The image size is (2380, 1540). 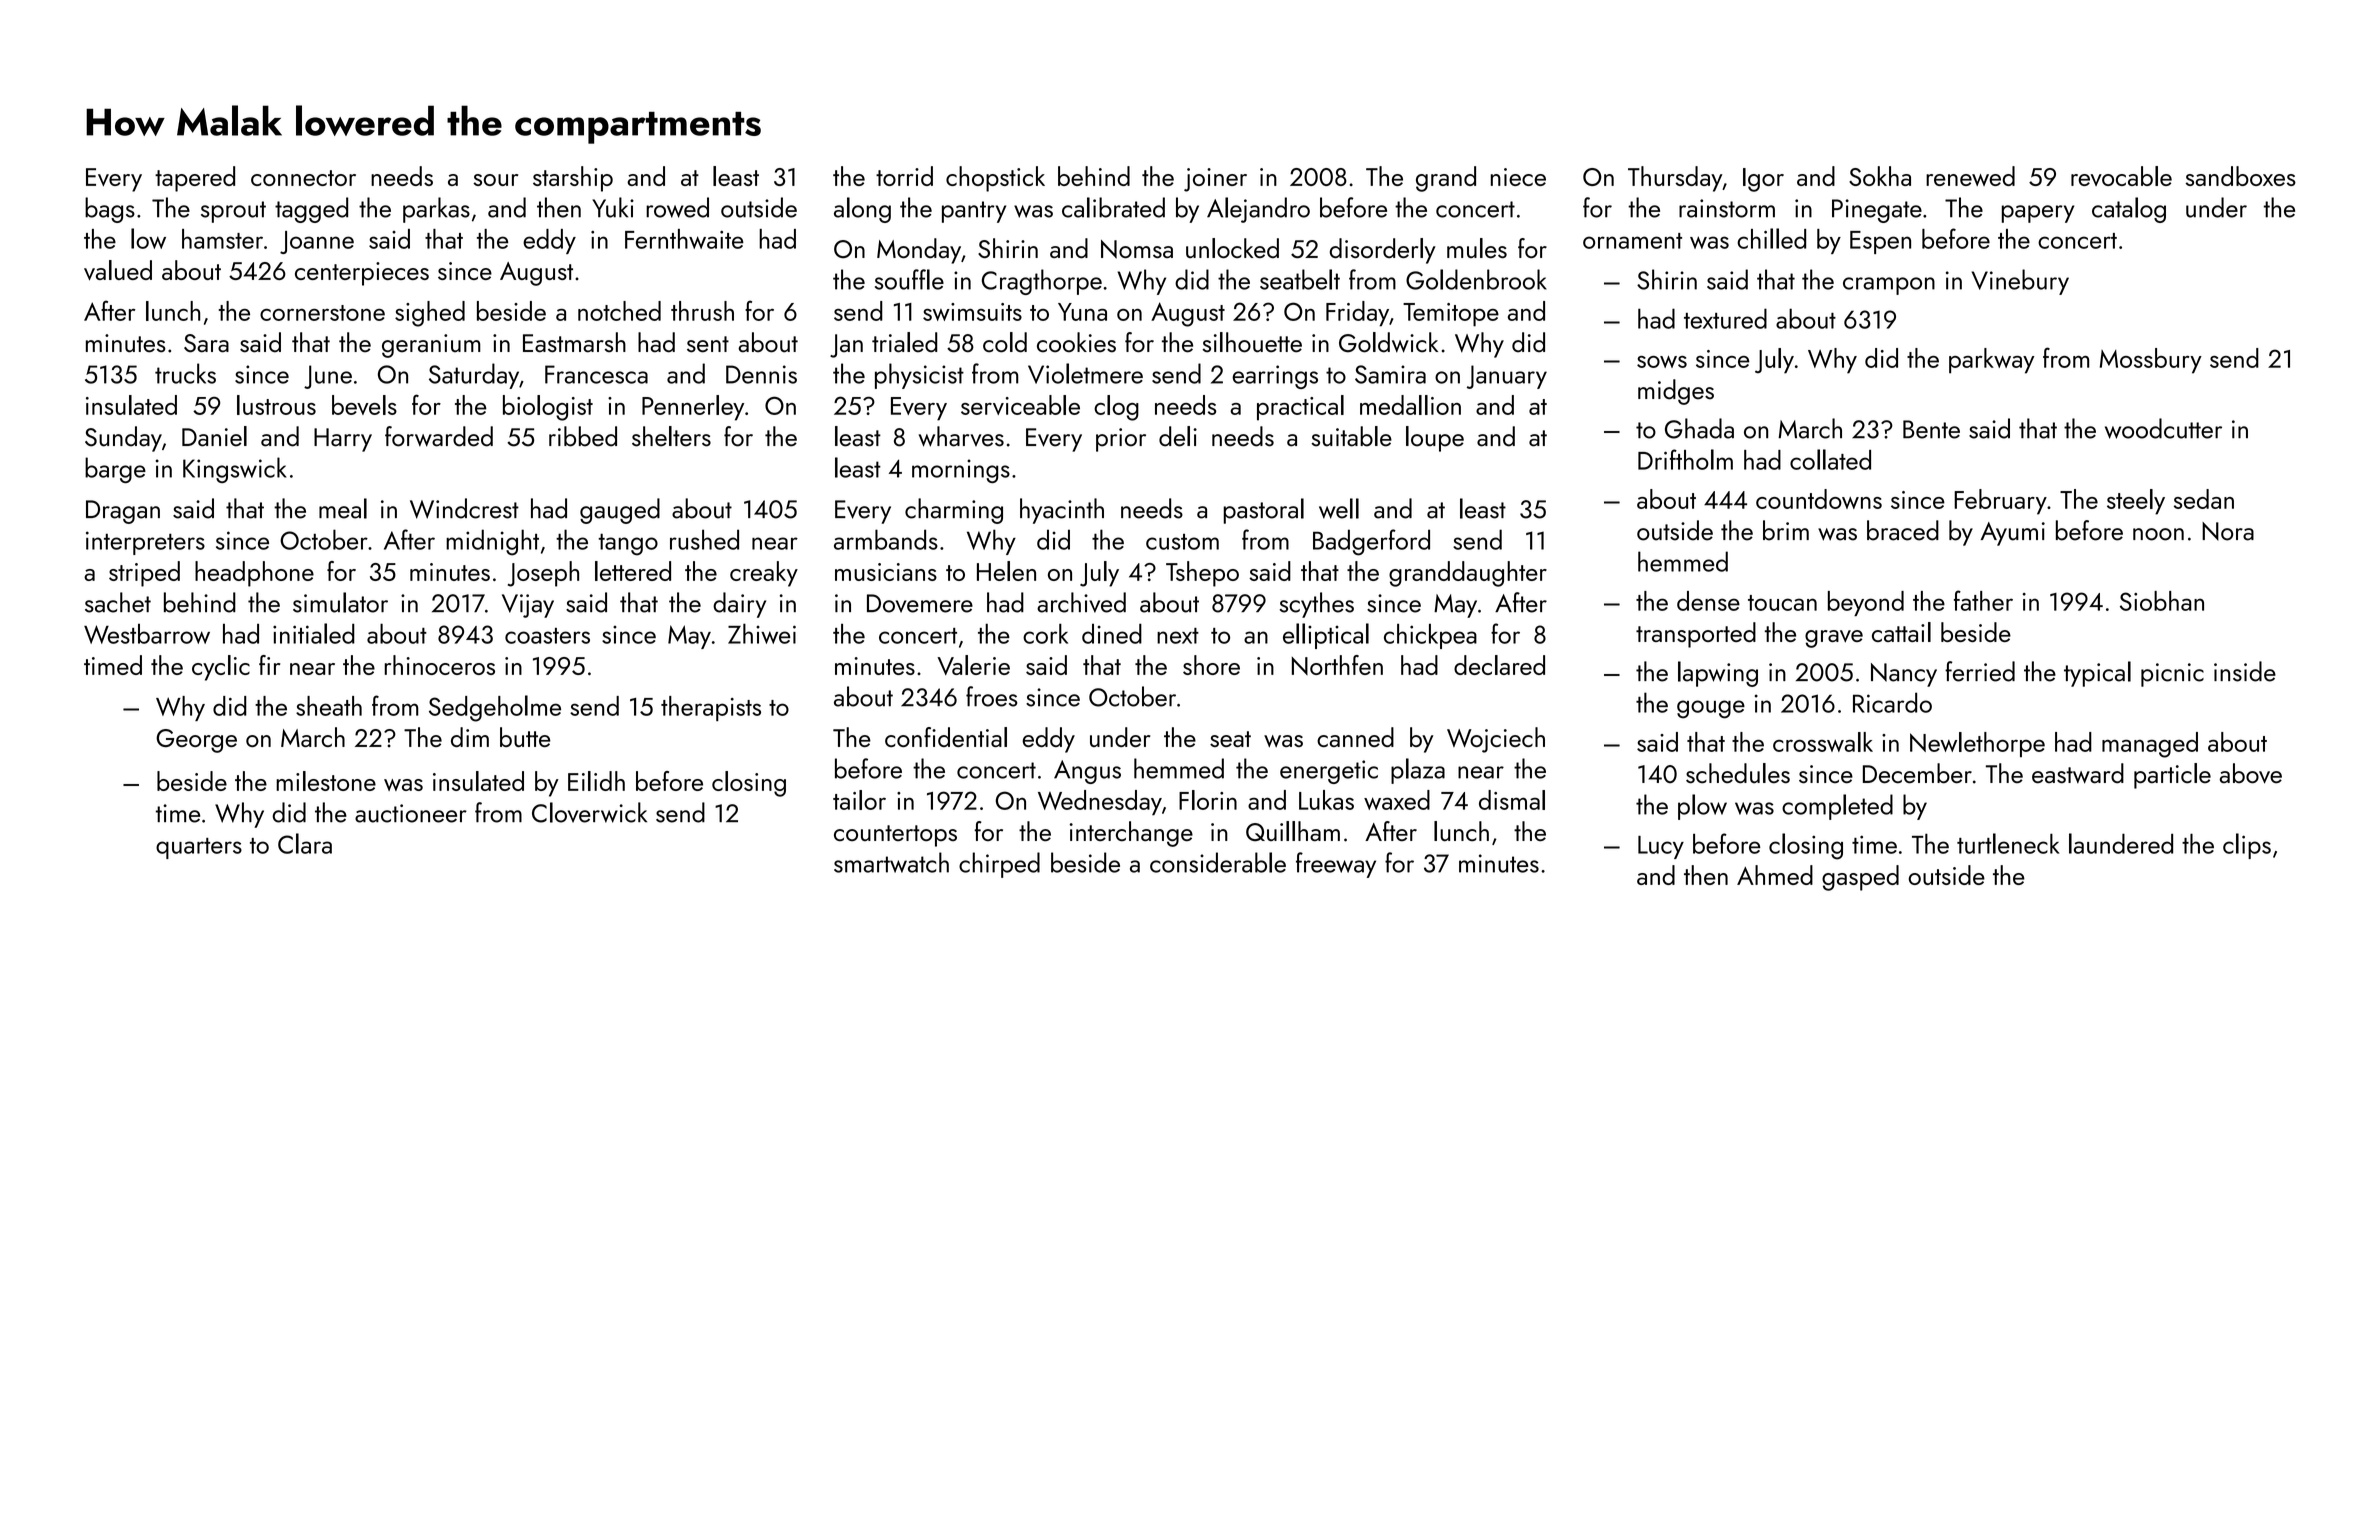 I want to click on Angus, so click(x=1087, y=772).
